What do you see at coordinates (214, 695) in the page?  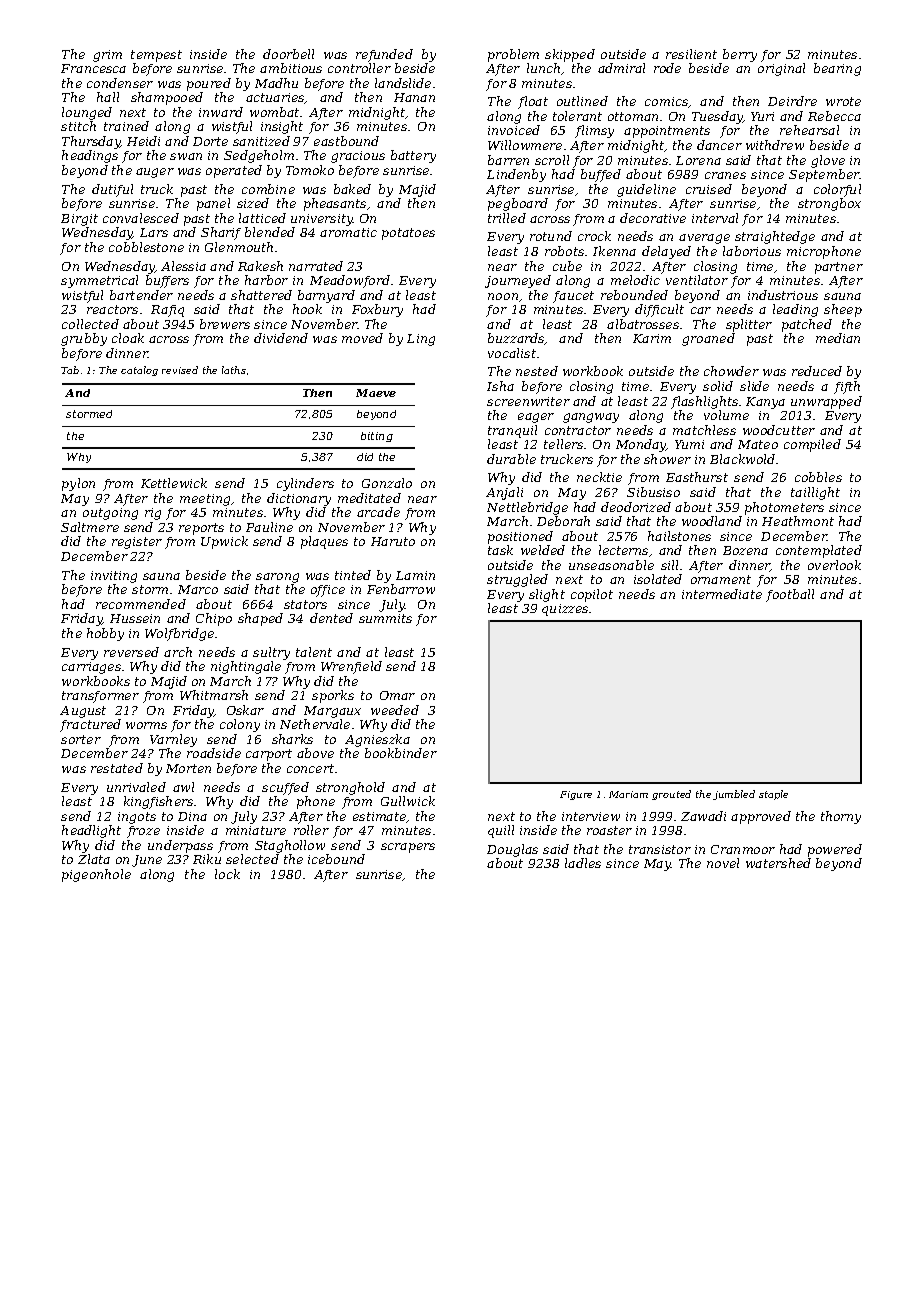 I see `Whitmarsh` at bounding box center [214, 695].
